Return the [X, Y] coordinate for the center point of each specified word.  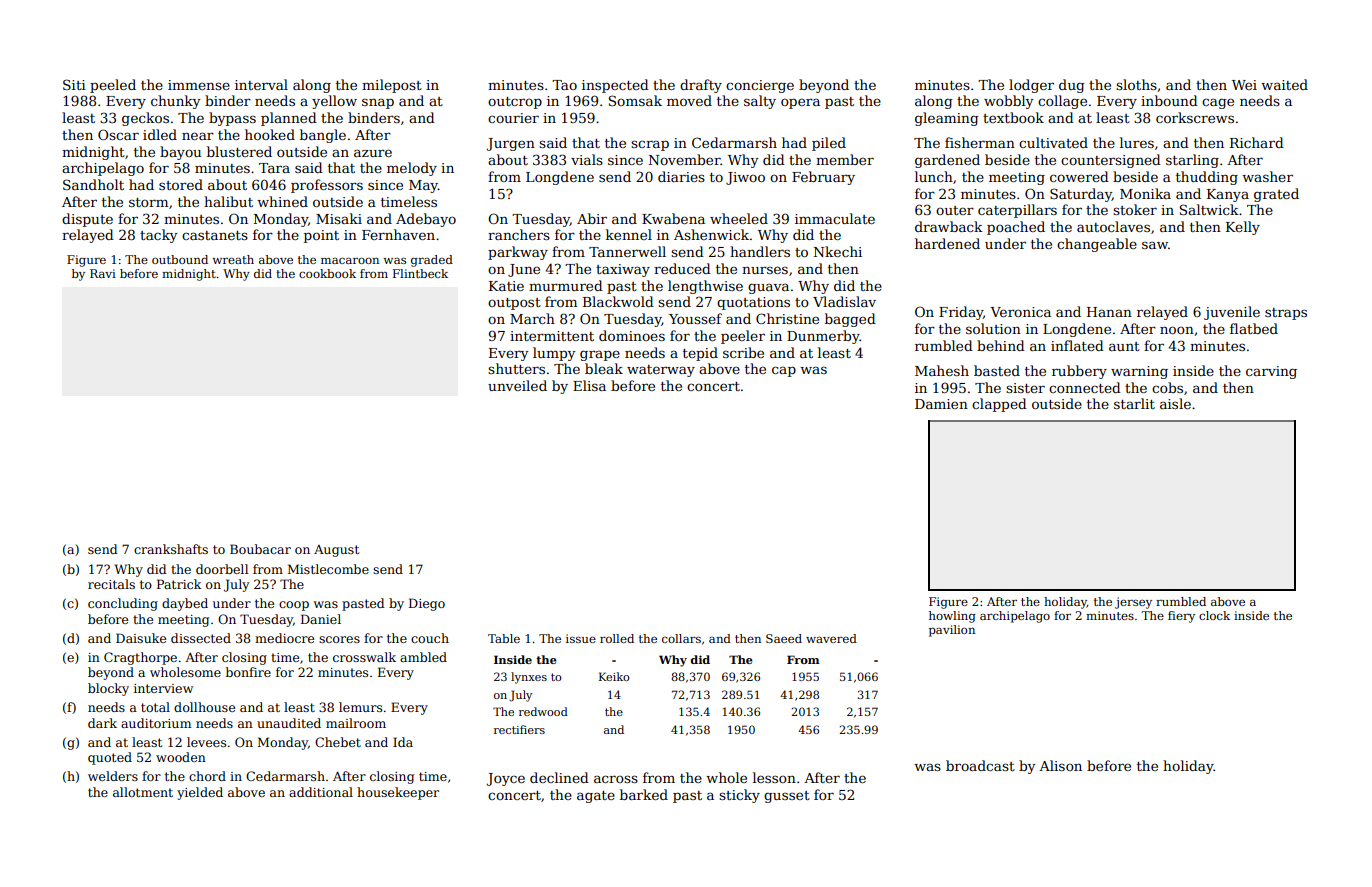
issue [581, 638]
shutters [516, 368]
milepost [392, 86]
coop [294, 606]
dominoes [632, 335]
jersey [1133, 603]
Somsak [635, 100]
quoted [110, 758]
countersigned [1111, 161]
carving [1271, 372]
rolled [617, 638]
